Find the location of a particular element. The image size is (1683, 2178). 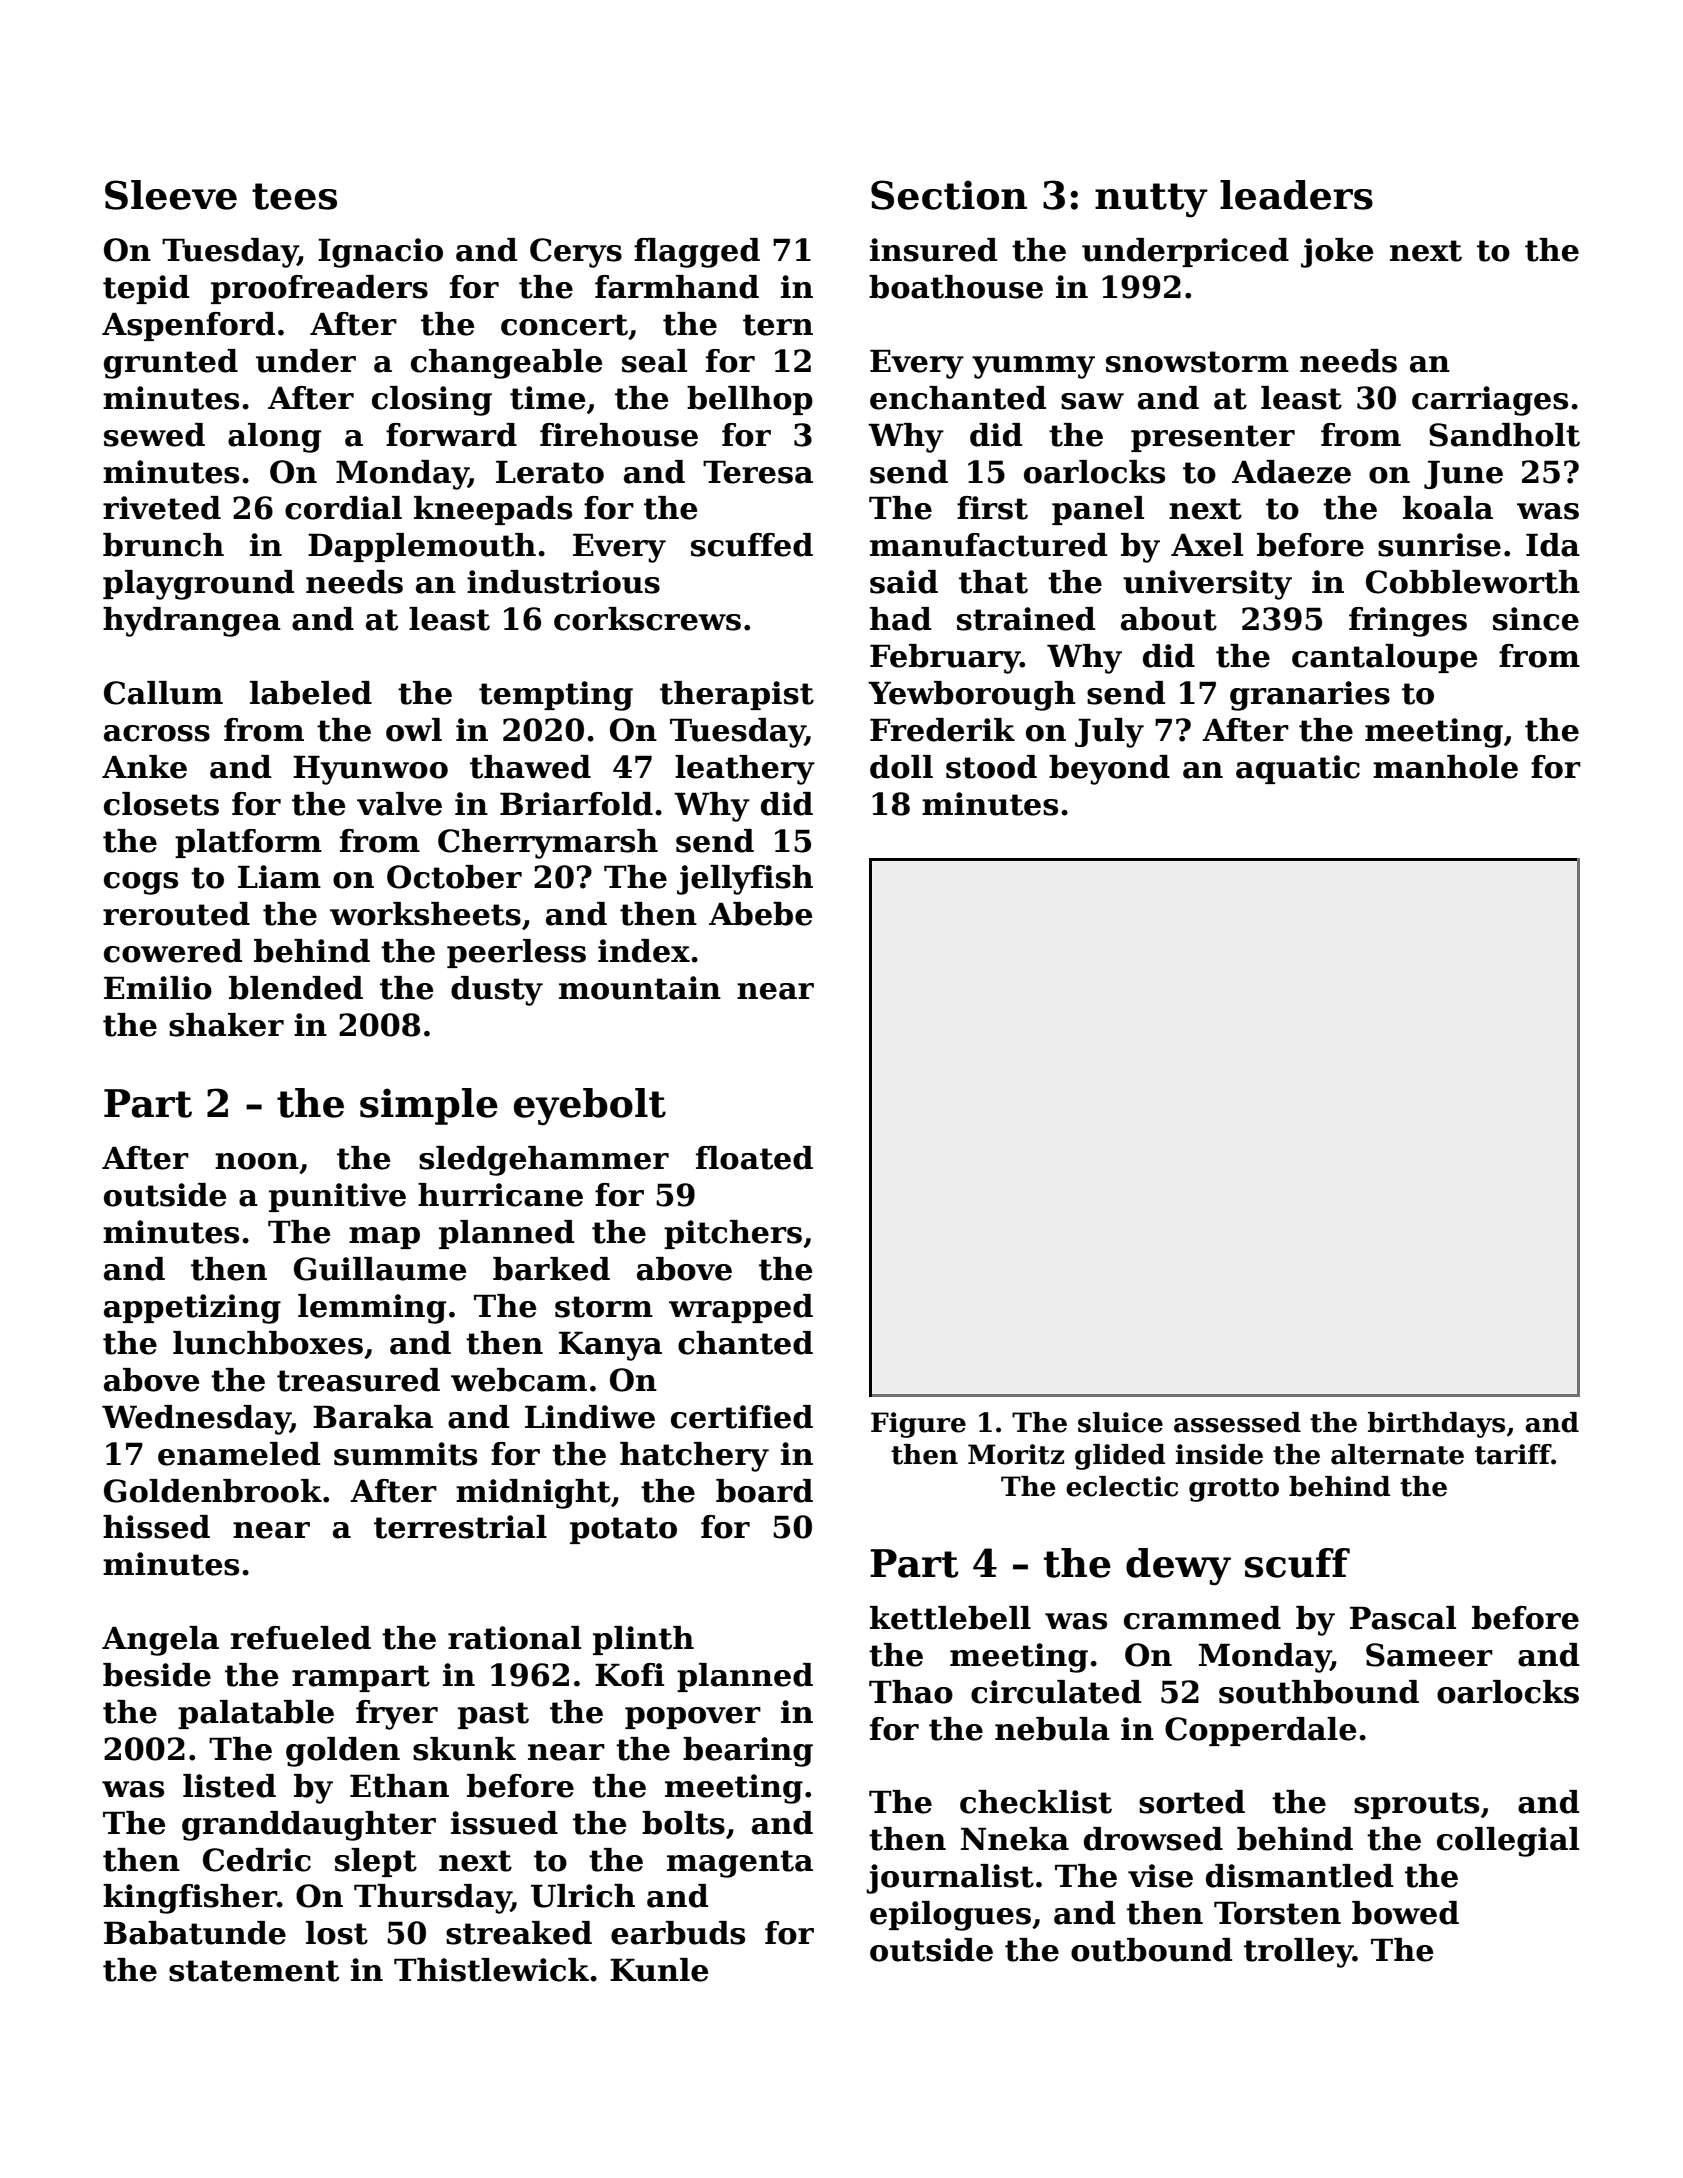

carriages is located at coordinates (1490, 401).
